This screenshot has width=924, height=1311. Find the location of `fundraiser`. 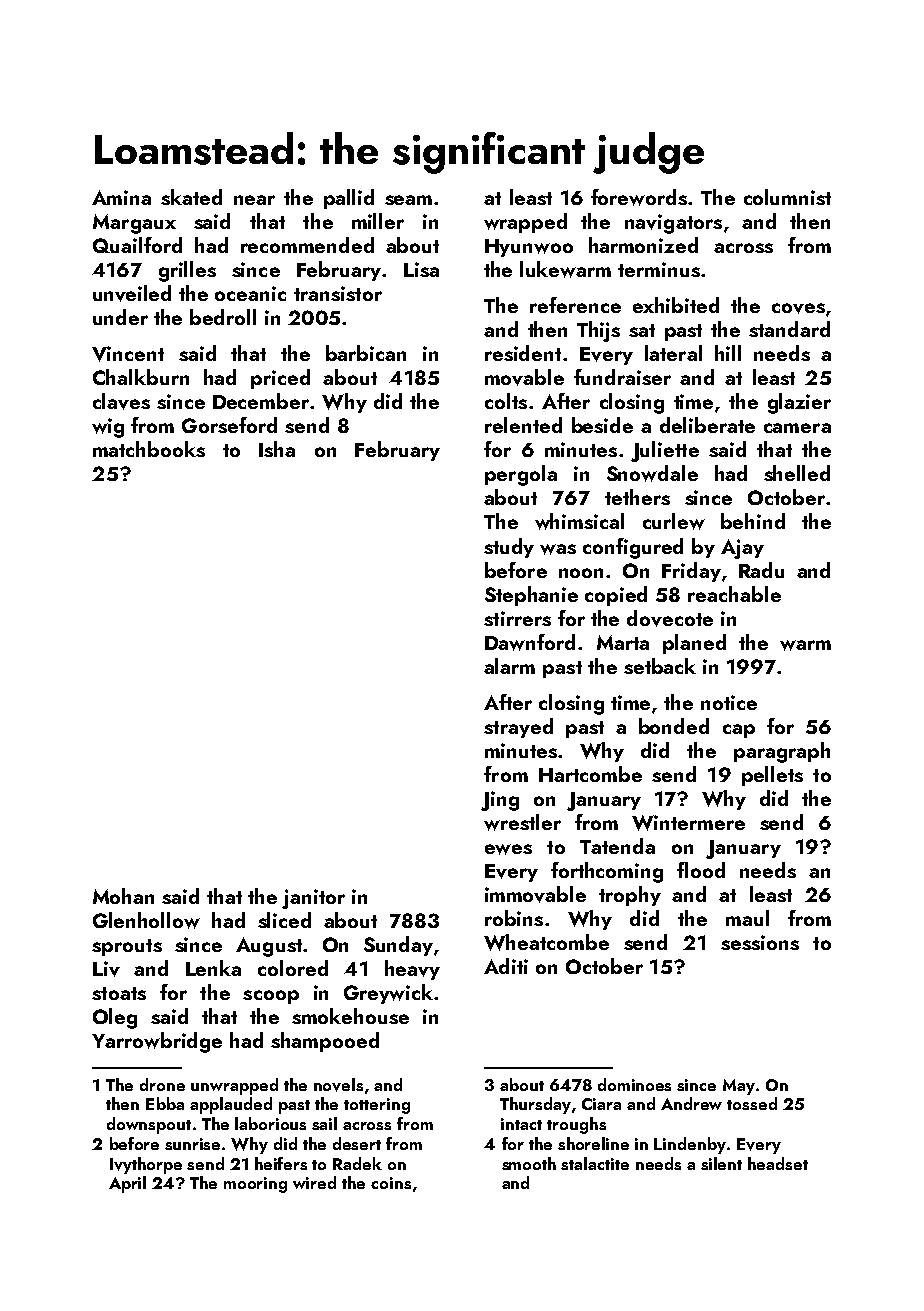

fundraiser is located at coordinates (622, 377).
